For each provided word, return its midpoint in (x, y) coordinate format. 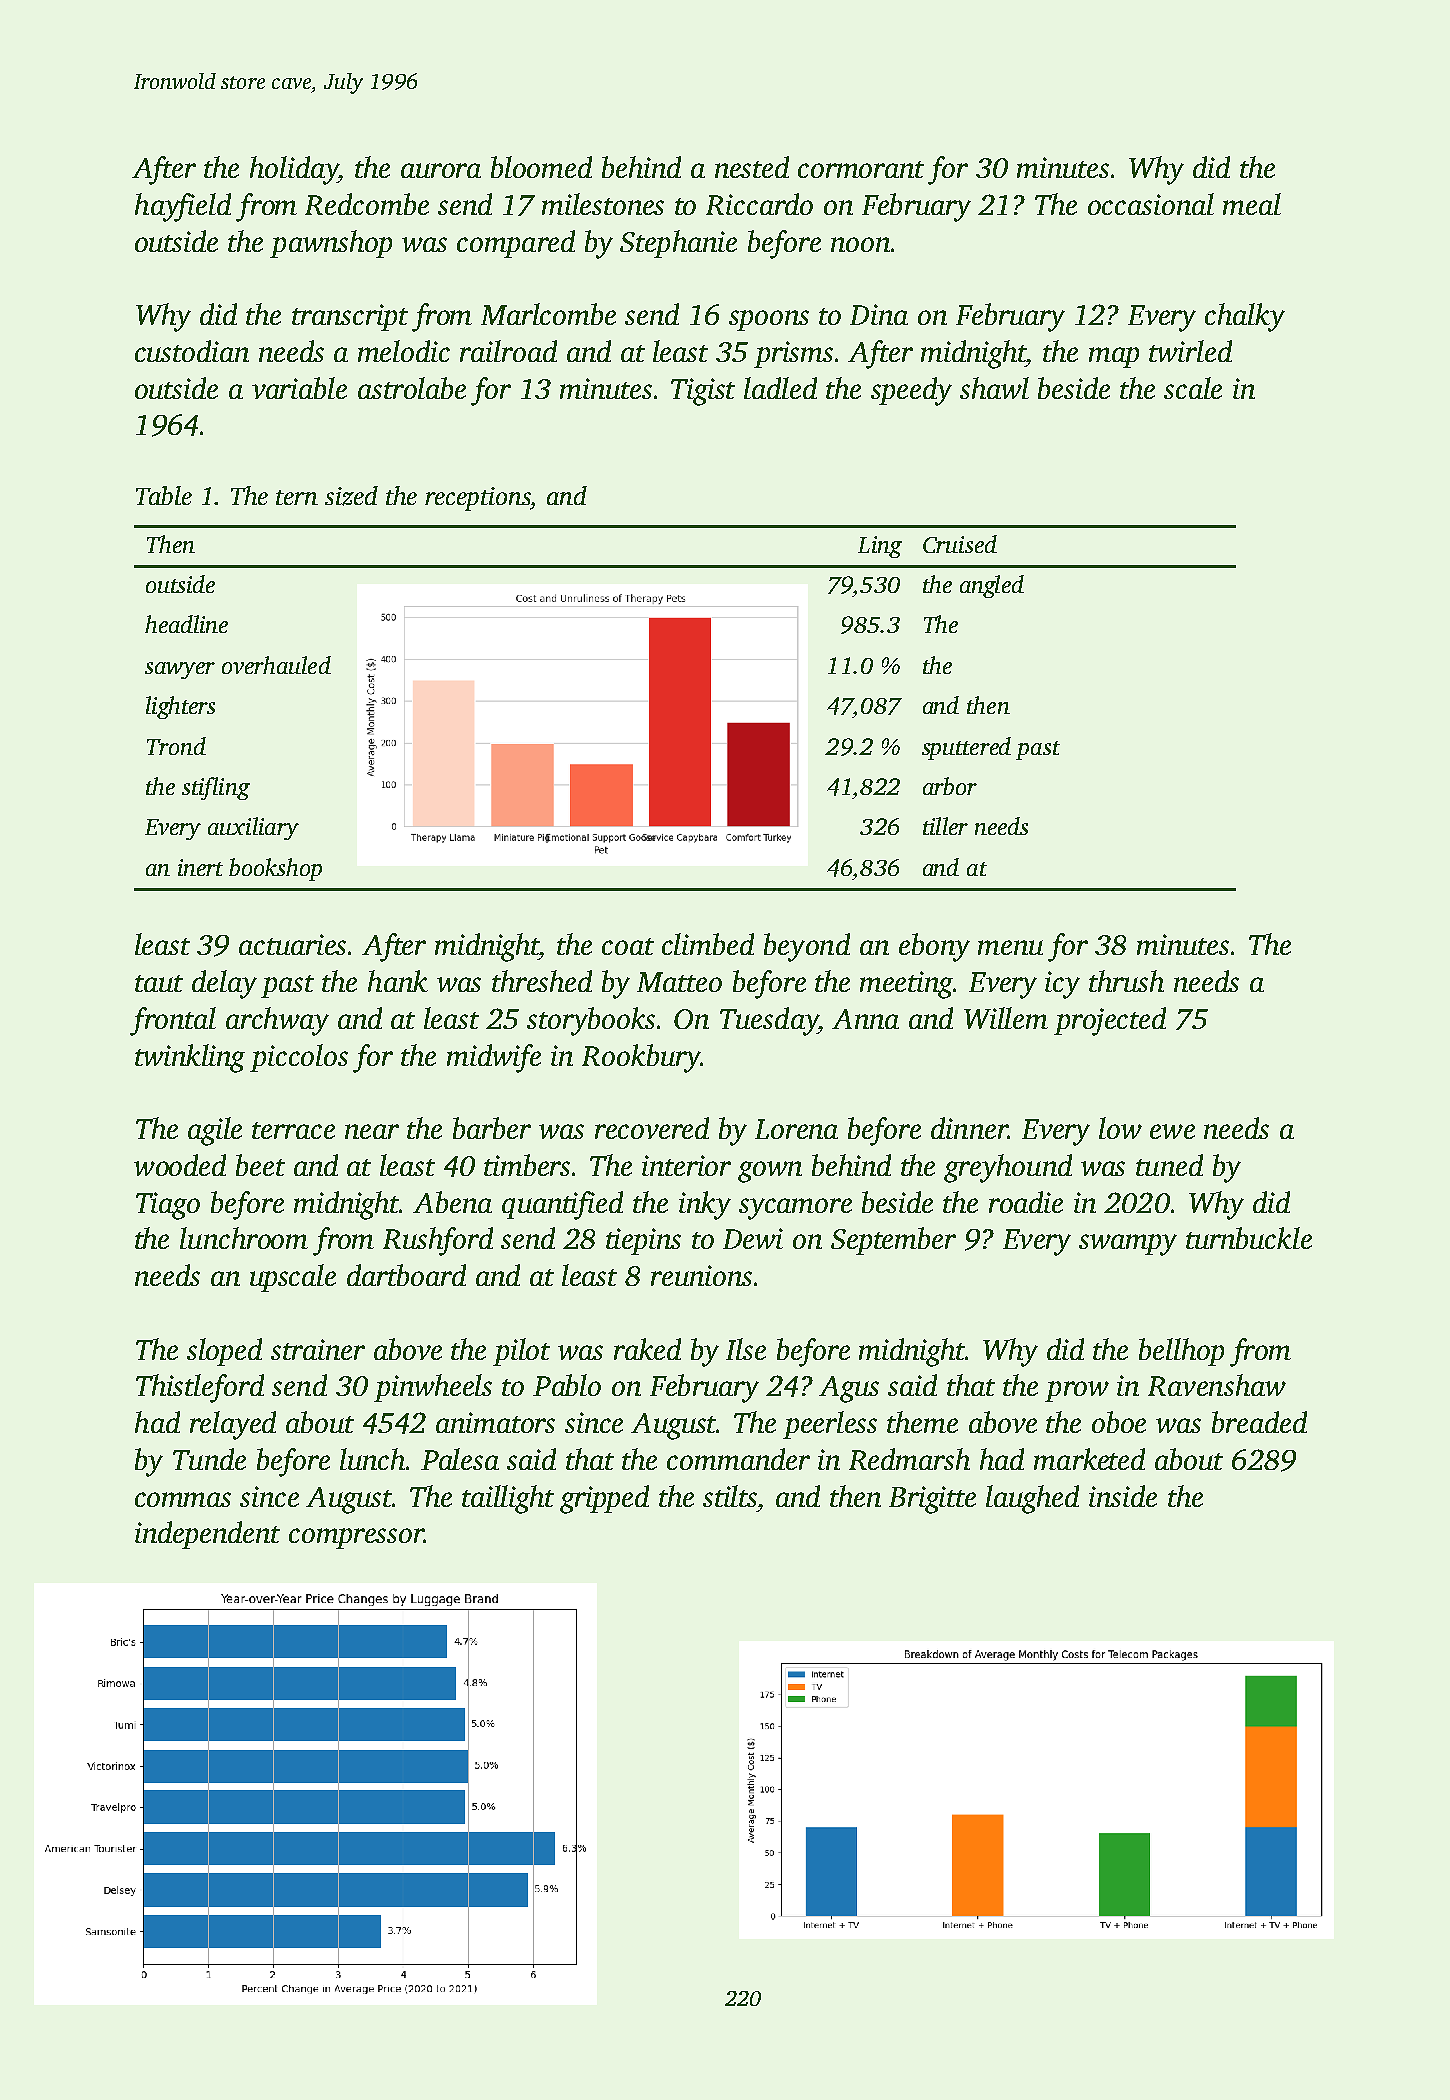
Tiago (168, 1206)
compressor (356, 1538)
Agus (849, 1389)
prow (1077, 1391)
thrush (1126, 981)
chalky (1245, 317)
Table (164, 495)
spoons (769, 320)
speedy (911, 391)
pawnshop (331, 244)
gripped (604, 1499)
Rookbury (641, 1058)
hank (398, 981)
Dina (879, 314)
